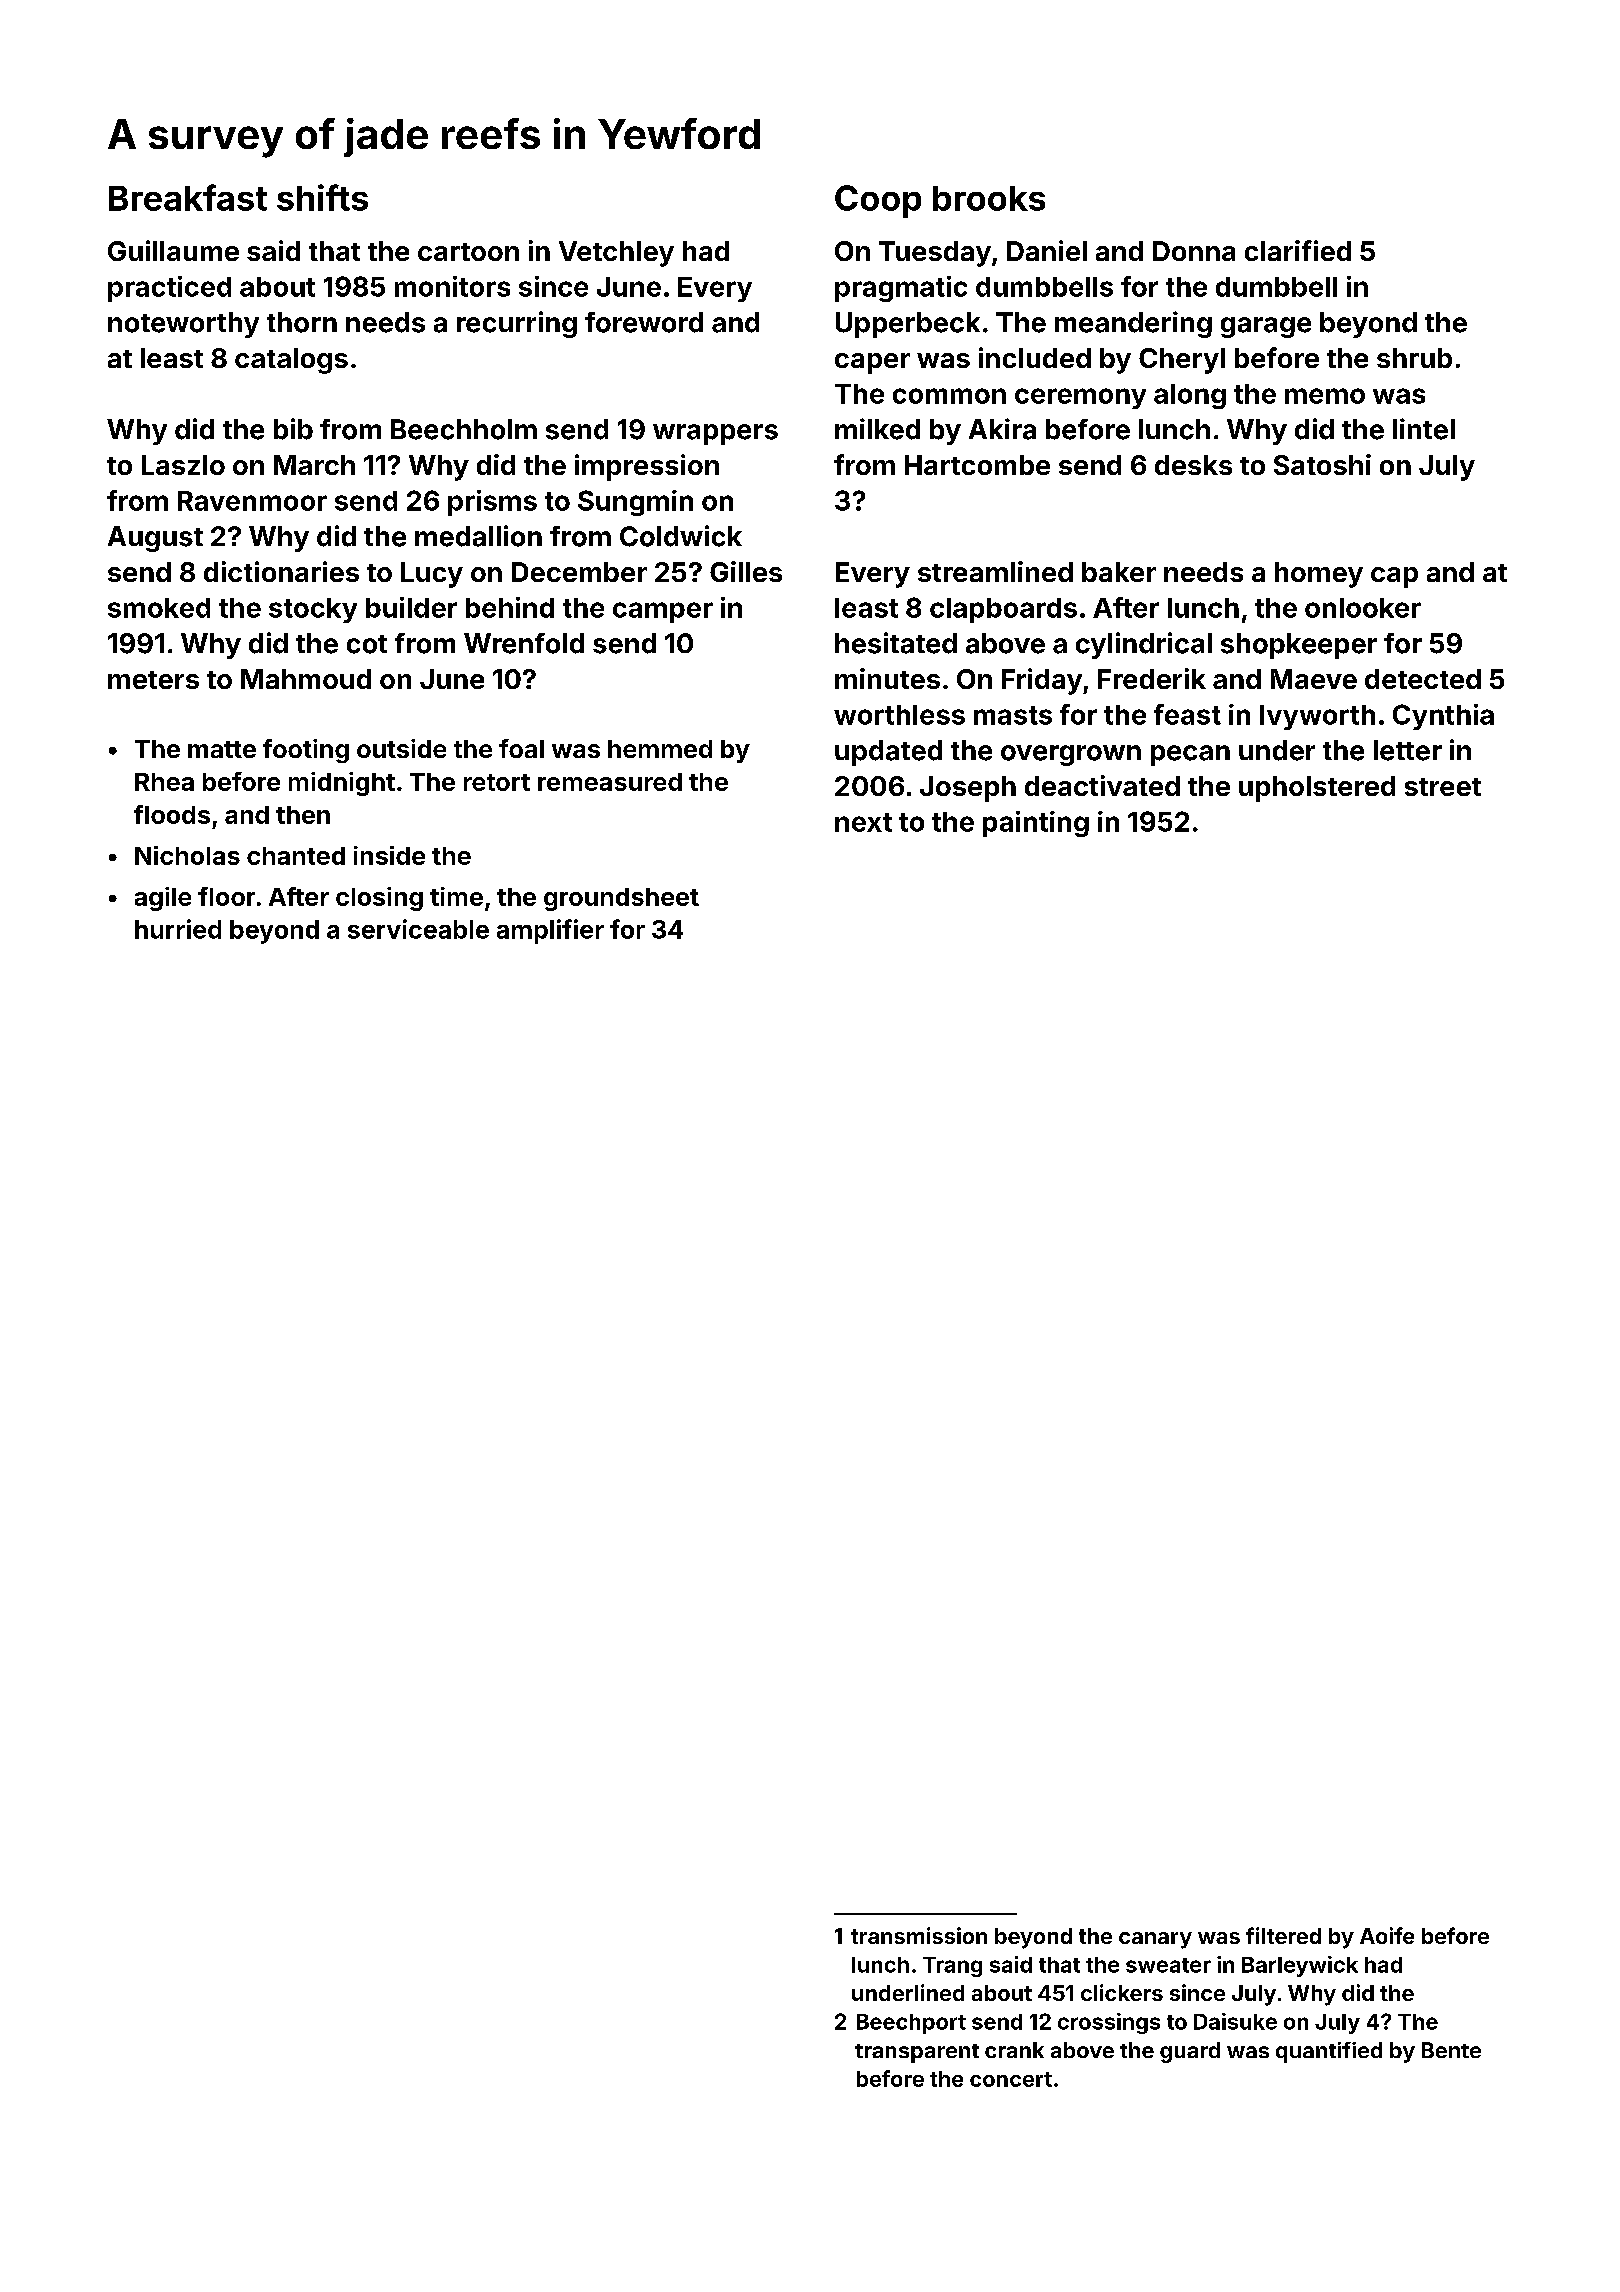 This screenshot has height=2292, width=1620. Describe the element at coordinates (1266, 327) in the screenshot. I see `garage` at that location.
